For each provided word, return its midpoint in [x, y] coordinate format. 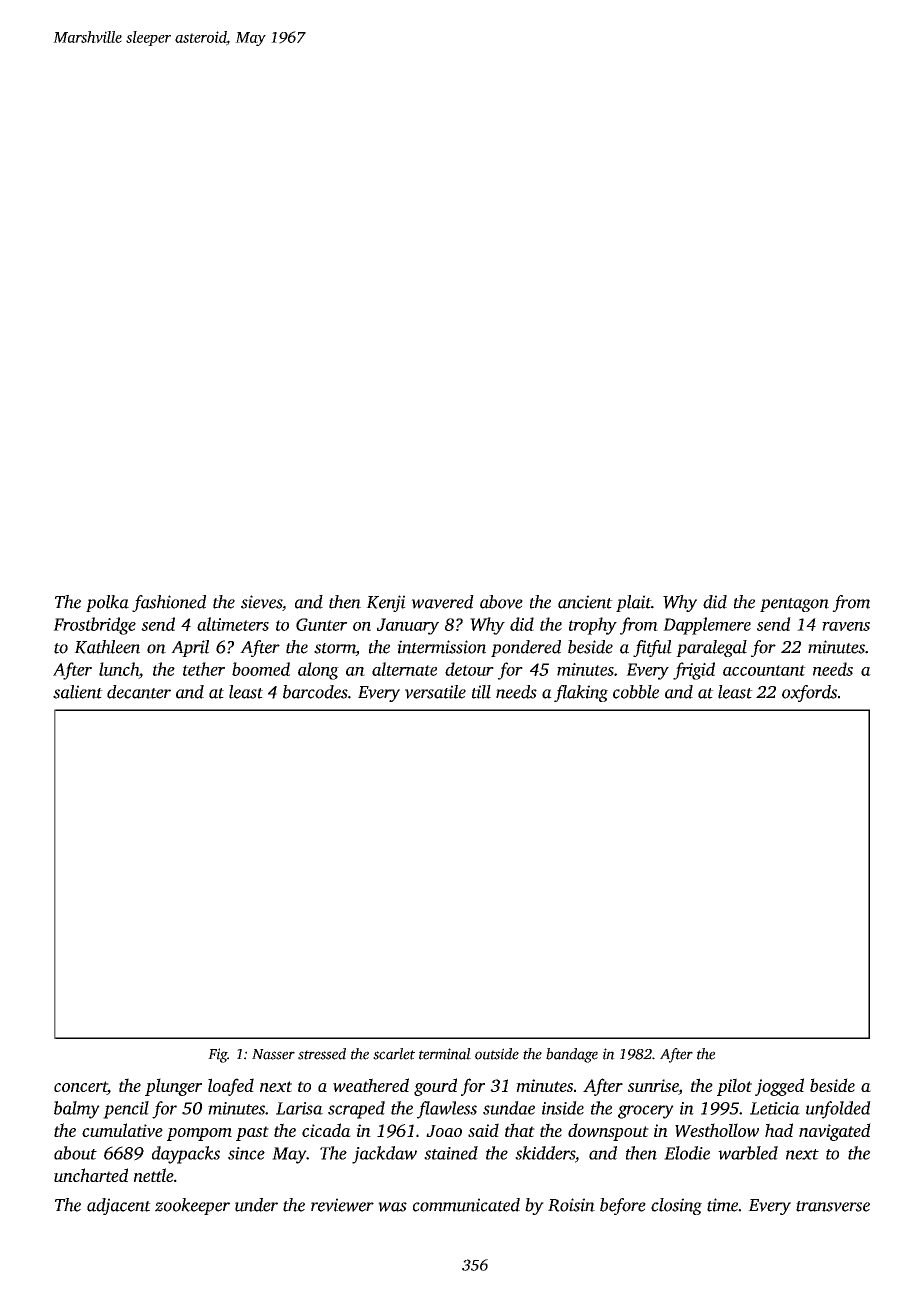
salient [78, 692]
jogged [779, 1087]
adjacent [119, 1206]
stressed [322, 1054]
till [481, 692]
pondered [526, 648]
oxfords [809, 693]
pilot [734, 1087]
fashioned [169, 603]
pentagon [794, 605]
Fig [217, 1055]
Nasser [273, 1054]
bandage [572, 1055]
